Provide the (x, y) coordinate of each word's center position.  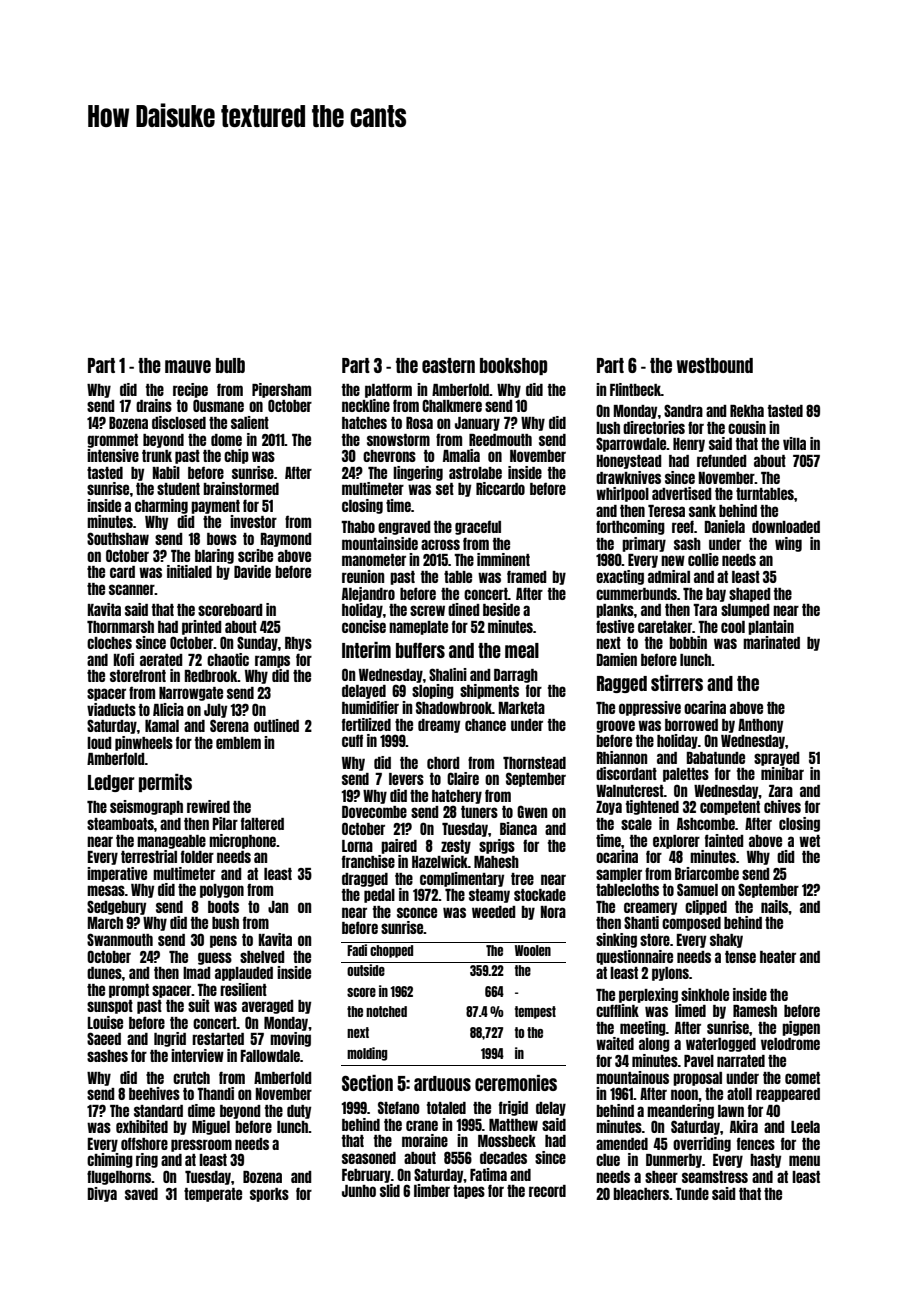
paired (399, 846)
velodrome (790, 1044)
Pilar (225, 823)
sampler (619, 875)
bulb (230, 365)
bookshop (513, 366)
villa (794, 443)
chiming (110, 1160)
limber (432, 1190)
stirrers (677, 683)
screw (427, 610)
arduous (442, 1083)
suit (199, 1005)
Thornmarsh (120, 627)
